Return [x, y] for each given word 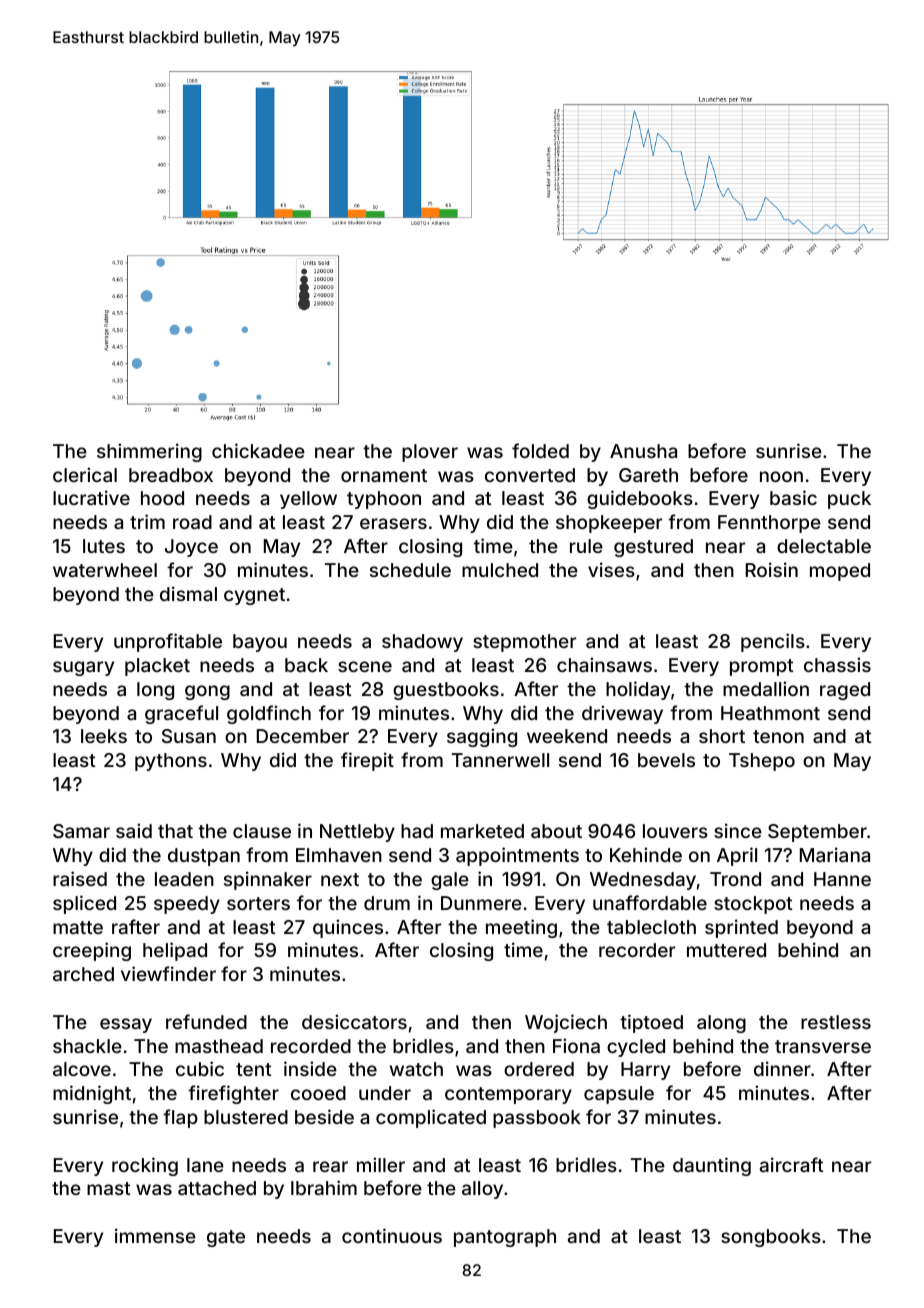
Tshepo [762, 762]
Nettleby [357, 833]
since [738, 830]
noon [781, 476]
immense [155, 1235]
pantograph [505, 1238]
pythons [171, 762]
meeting [521, 928]
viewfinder [168, 973]
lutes [104, 546]
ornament [384, 475]
